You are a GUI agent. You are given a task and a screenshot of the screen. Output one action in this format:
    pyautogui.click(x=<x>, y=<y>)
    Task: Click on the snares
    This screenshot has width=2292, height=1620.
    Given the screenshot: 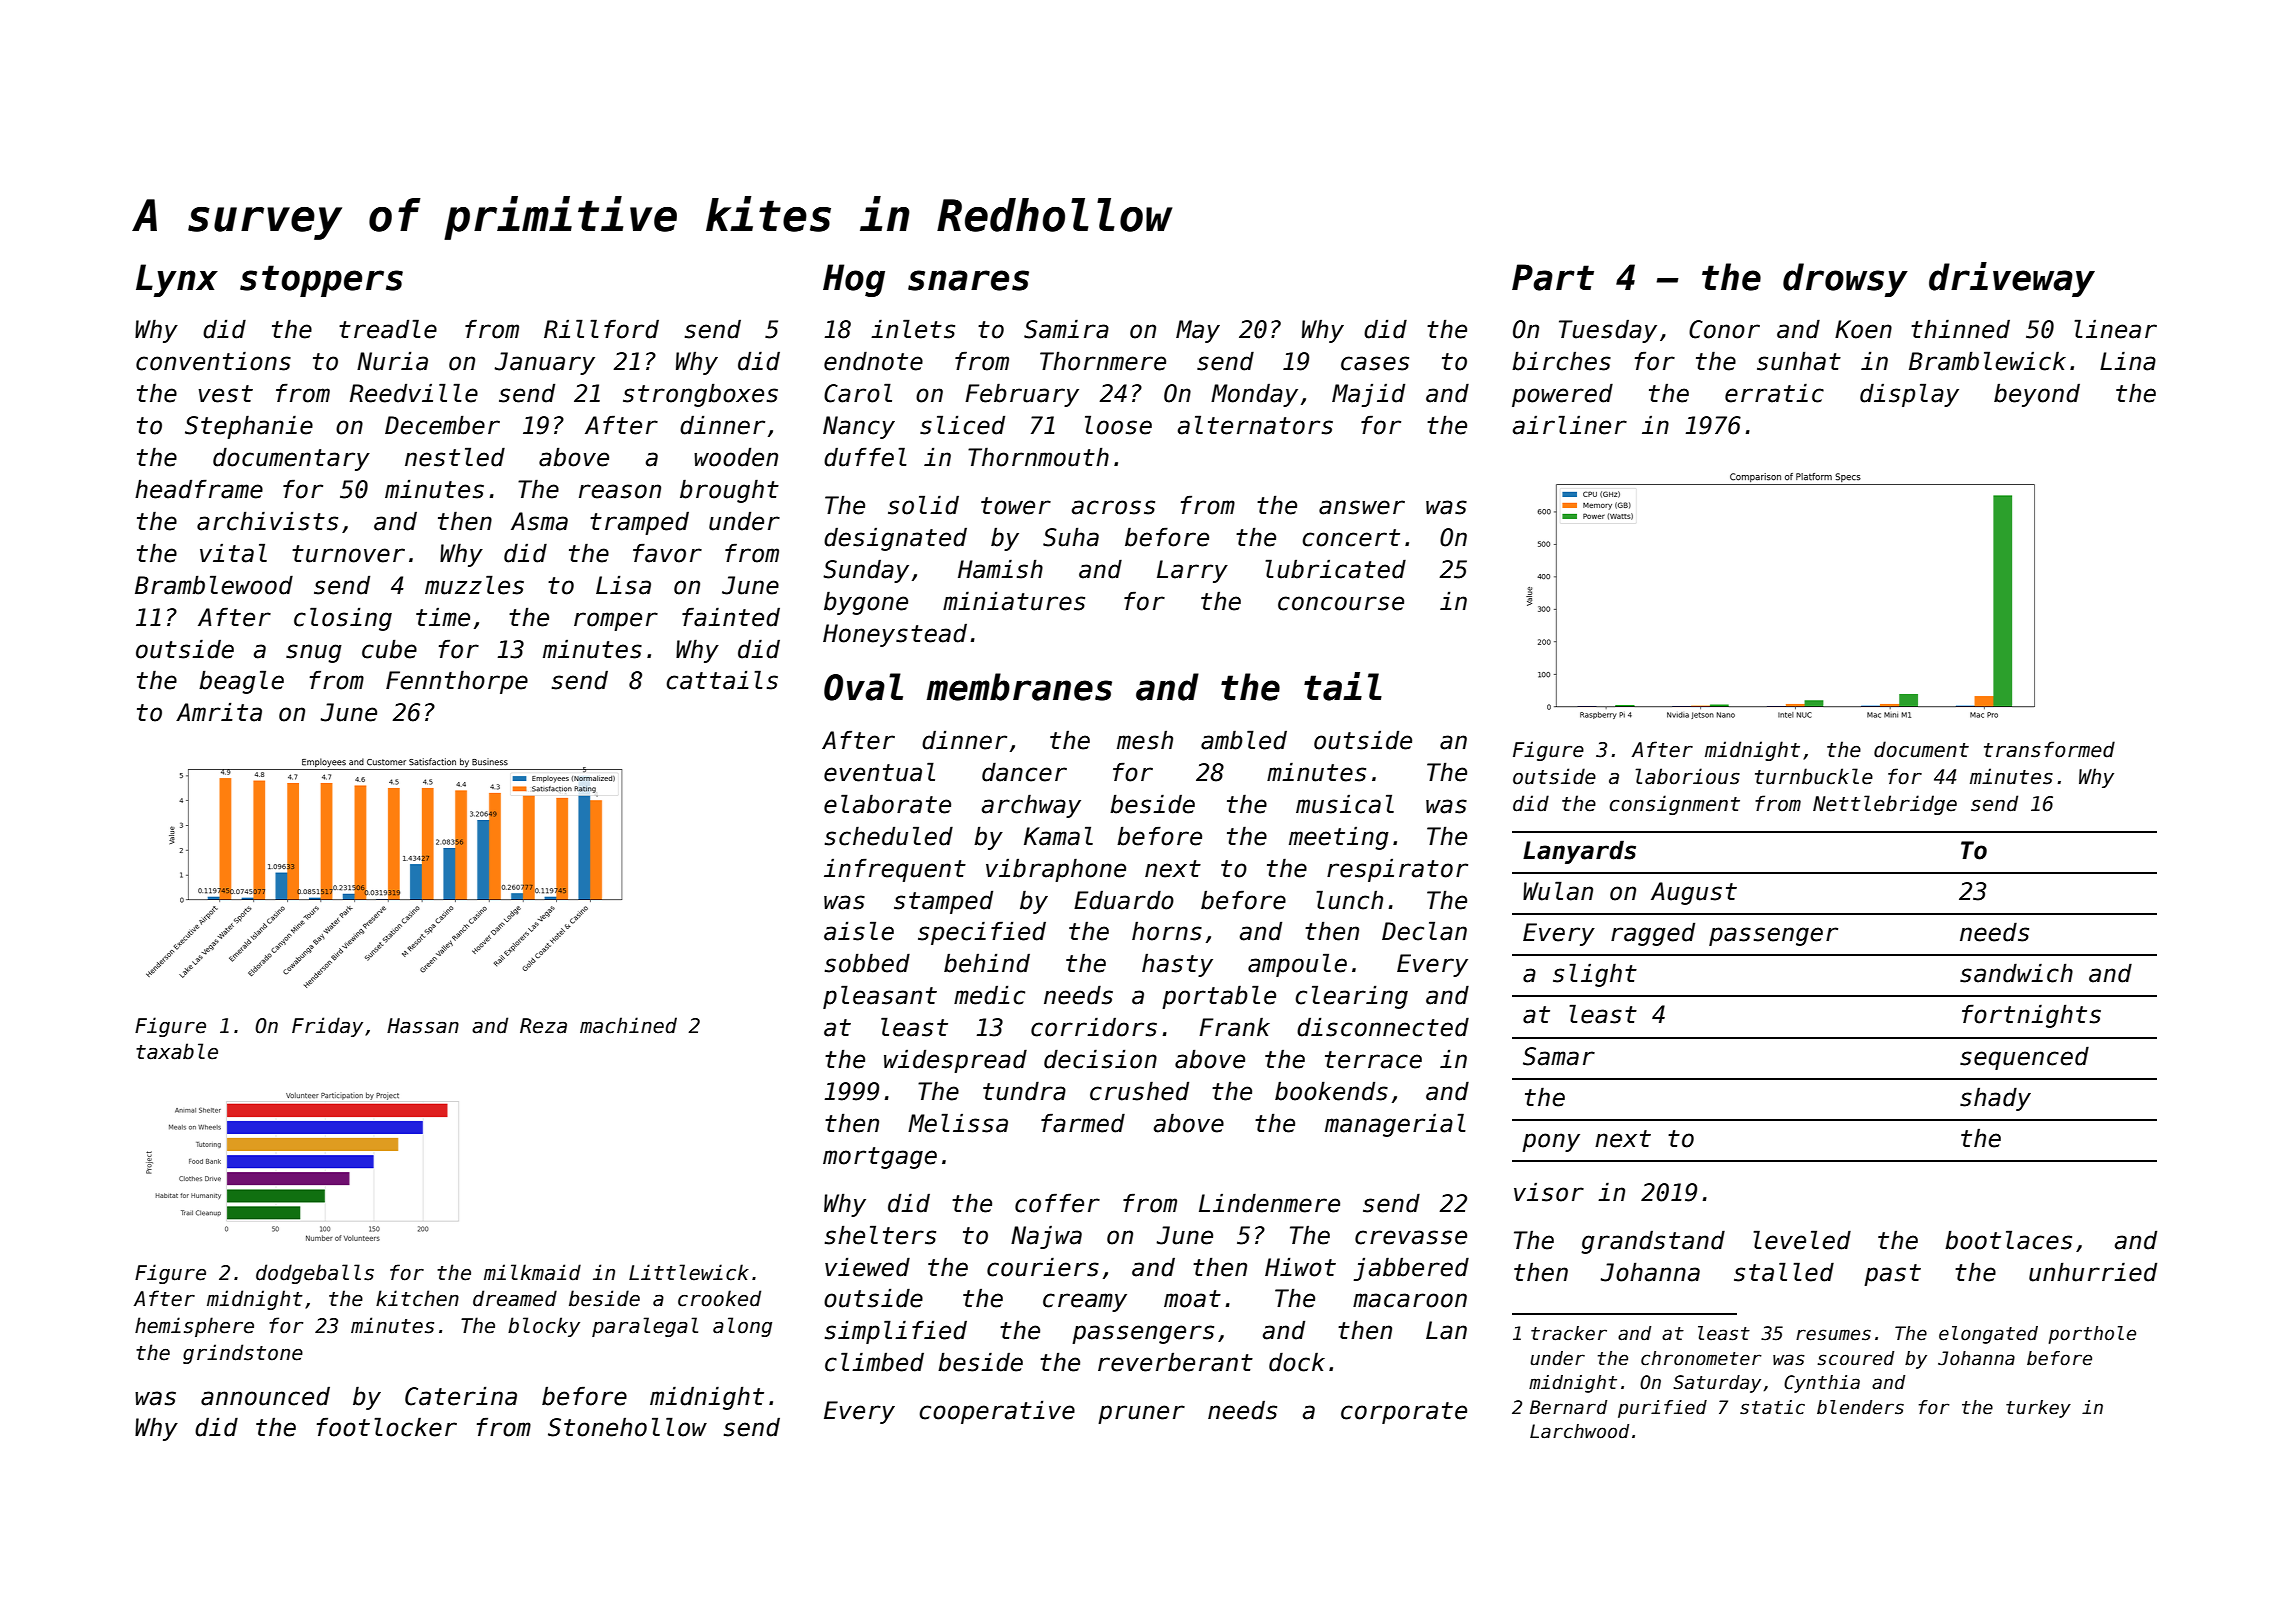 What is the action you would take?
    pyautogui.click(x=968, y=280)
